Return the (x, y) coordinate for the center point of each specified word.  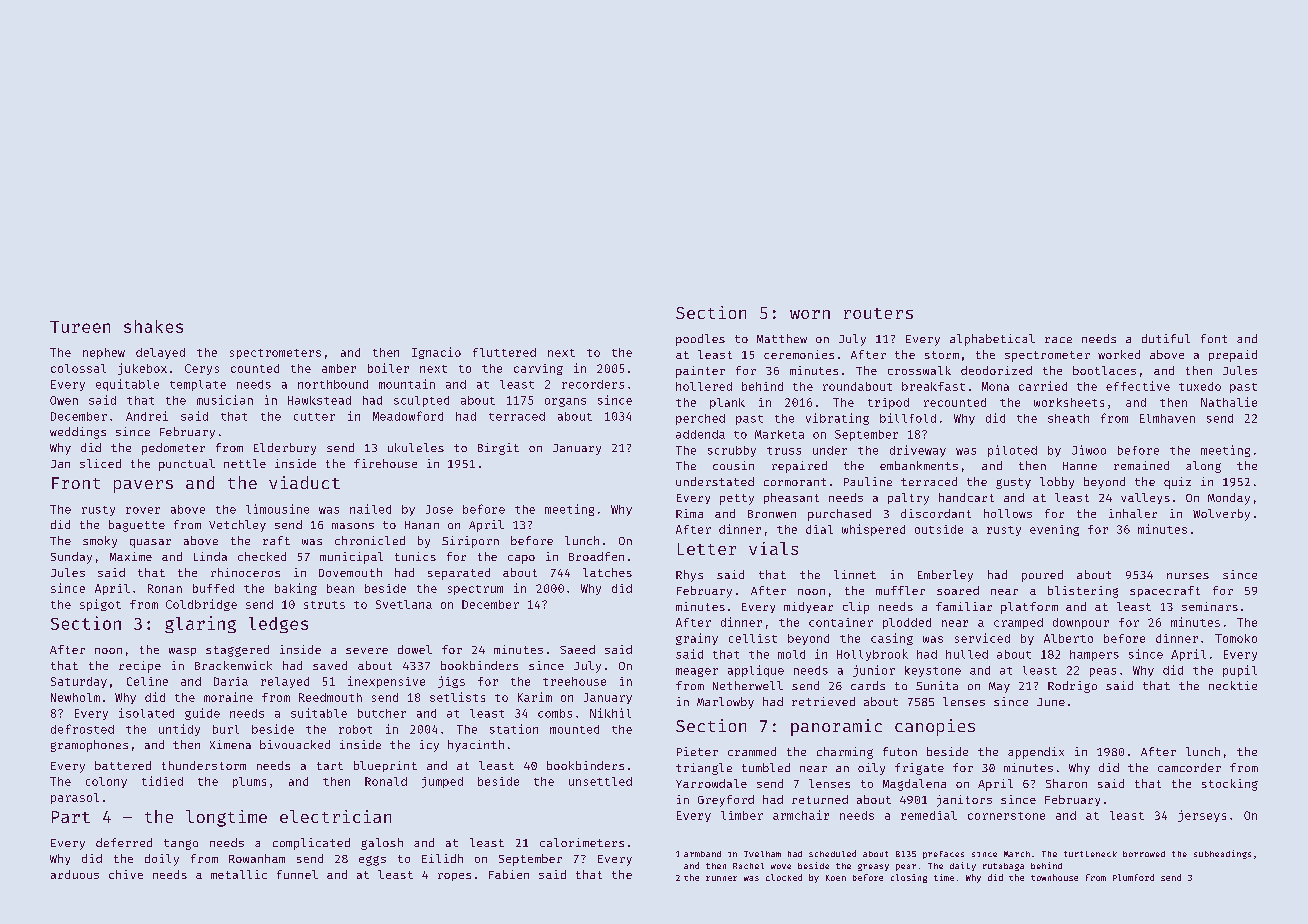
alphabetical (992, 340)
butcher (382, 713)
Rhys (689, 576)
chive (126, 874)
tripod (888, 403)
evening (1054, 530)
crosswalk (919, 370)
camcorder (1189, 767)
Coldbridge (201, 605)
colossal (78, 368)
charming (845, 753)
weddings (78, 433)
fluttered (504, 352)
